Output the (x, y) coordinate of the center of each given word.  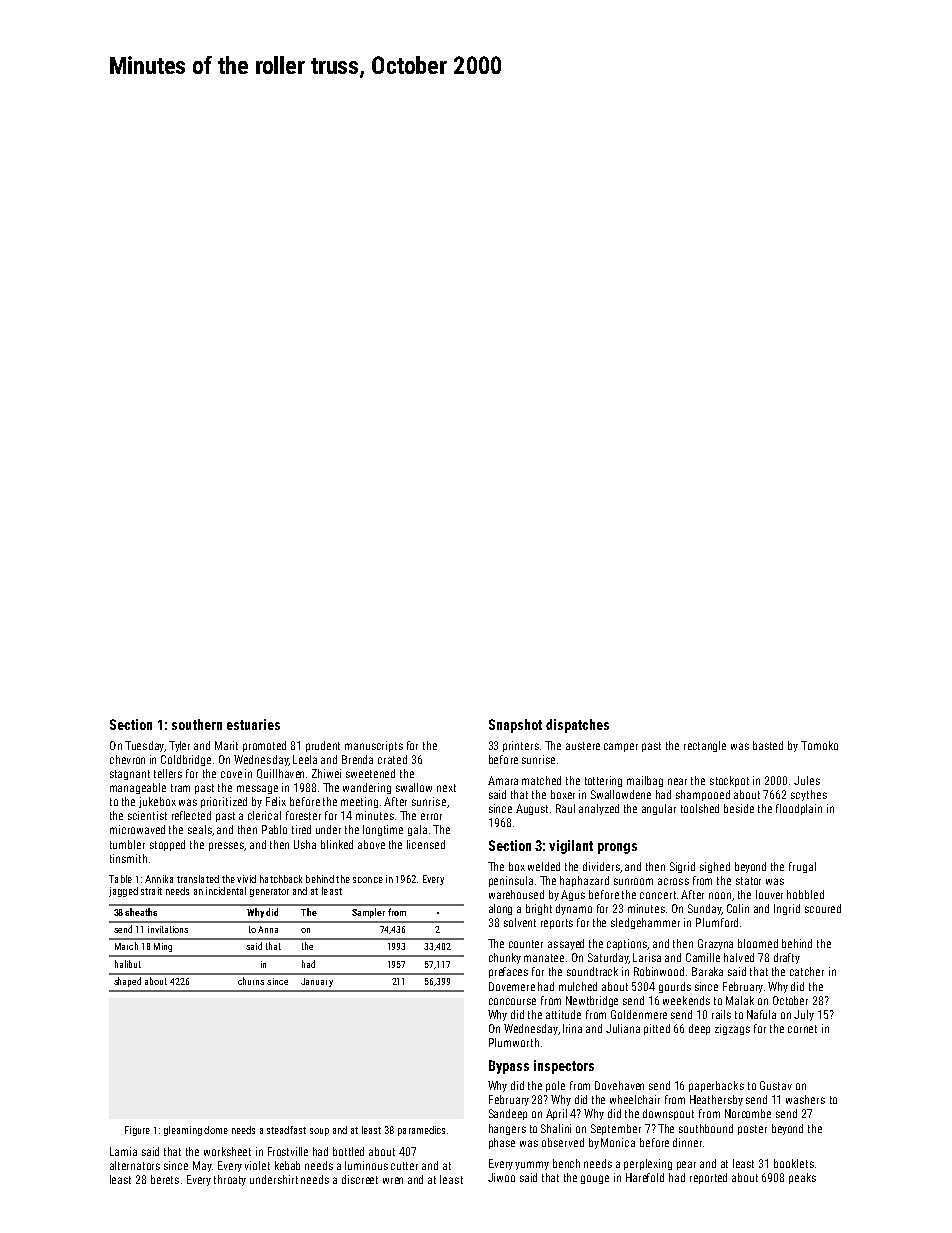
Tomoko (819, 745)
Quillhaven (280, 774)
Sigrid (682, 867)
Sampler (368, 913)
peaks (802, 1178)
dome (216, 1130)
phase (502, 1143)
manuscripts (374, 746)
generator (269, 892)
